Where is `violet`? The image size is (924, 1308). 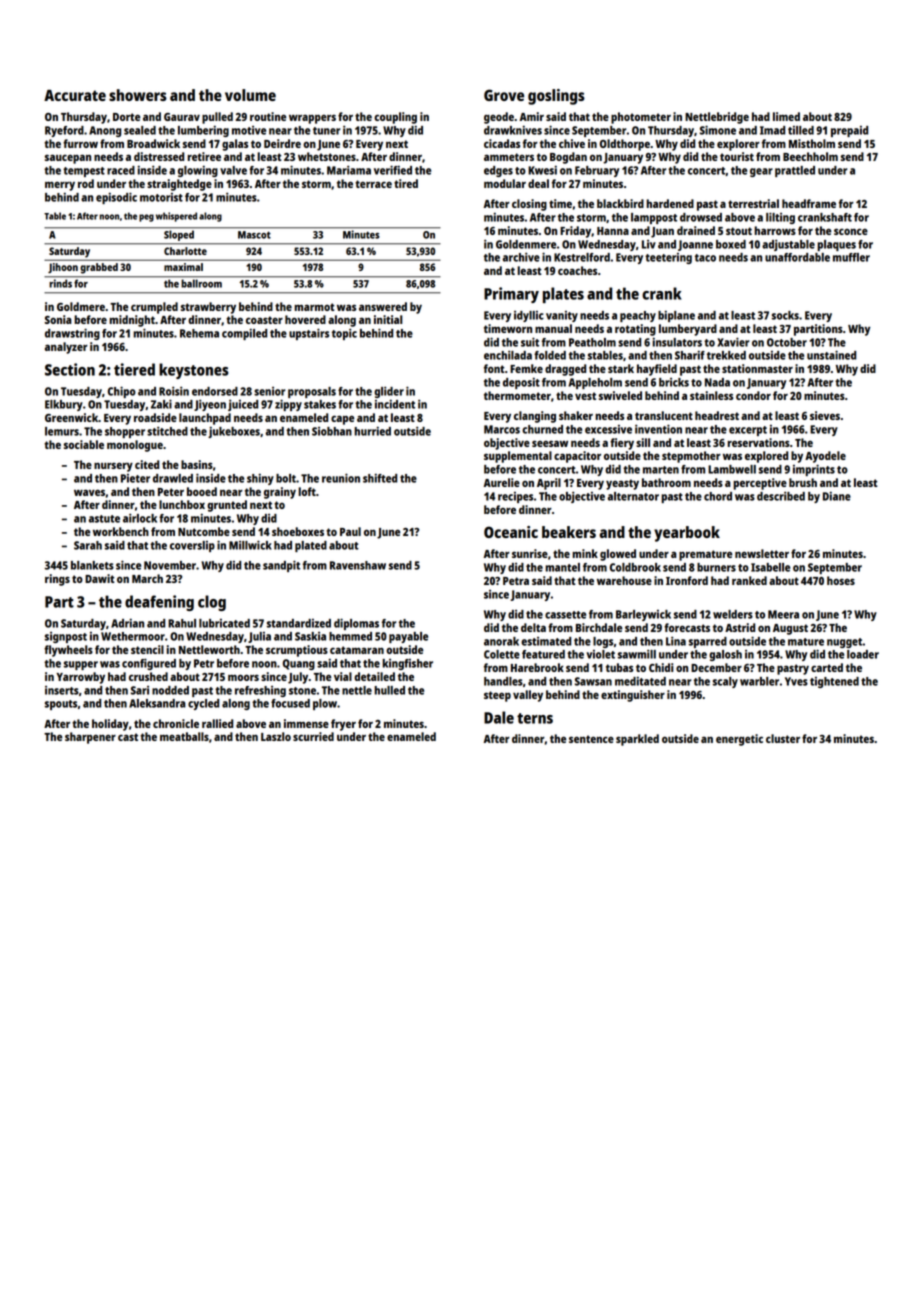 violet is located at coordinates (600, 654).
